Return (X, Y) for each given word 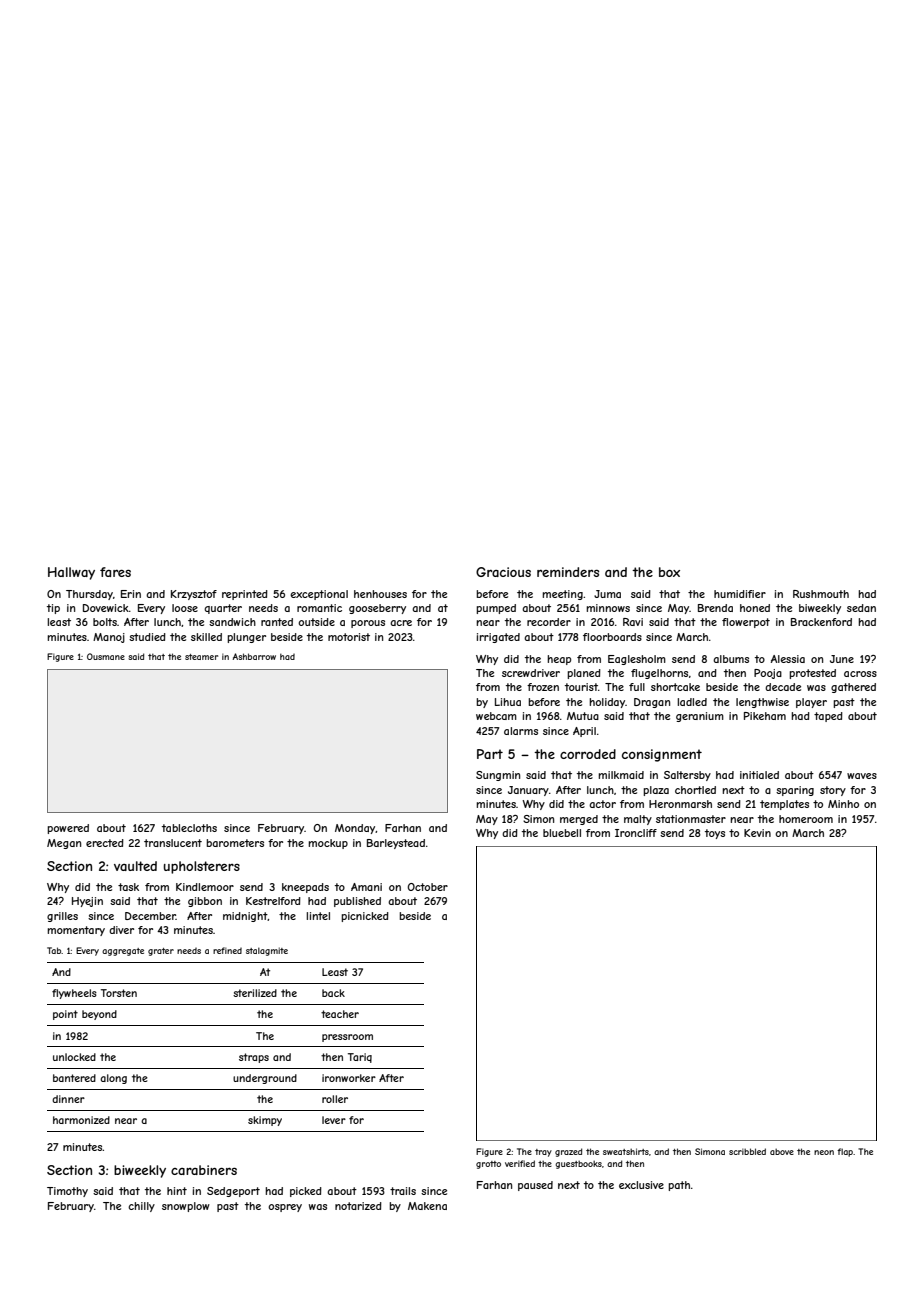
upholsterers (201, 867)
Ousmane (106, 656)
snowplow (186, 1207)
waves (862, 776)
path (679, 1186)
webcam (496, 716)
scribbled (747, 1151)
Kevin (757, 833)
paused (535, 1186)
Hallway (71, 573)
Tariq (360, 1058)
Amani (366, 887)
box (669, 572)
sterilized (255, 993)
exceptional (319, 595)
